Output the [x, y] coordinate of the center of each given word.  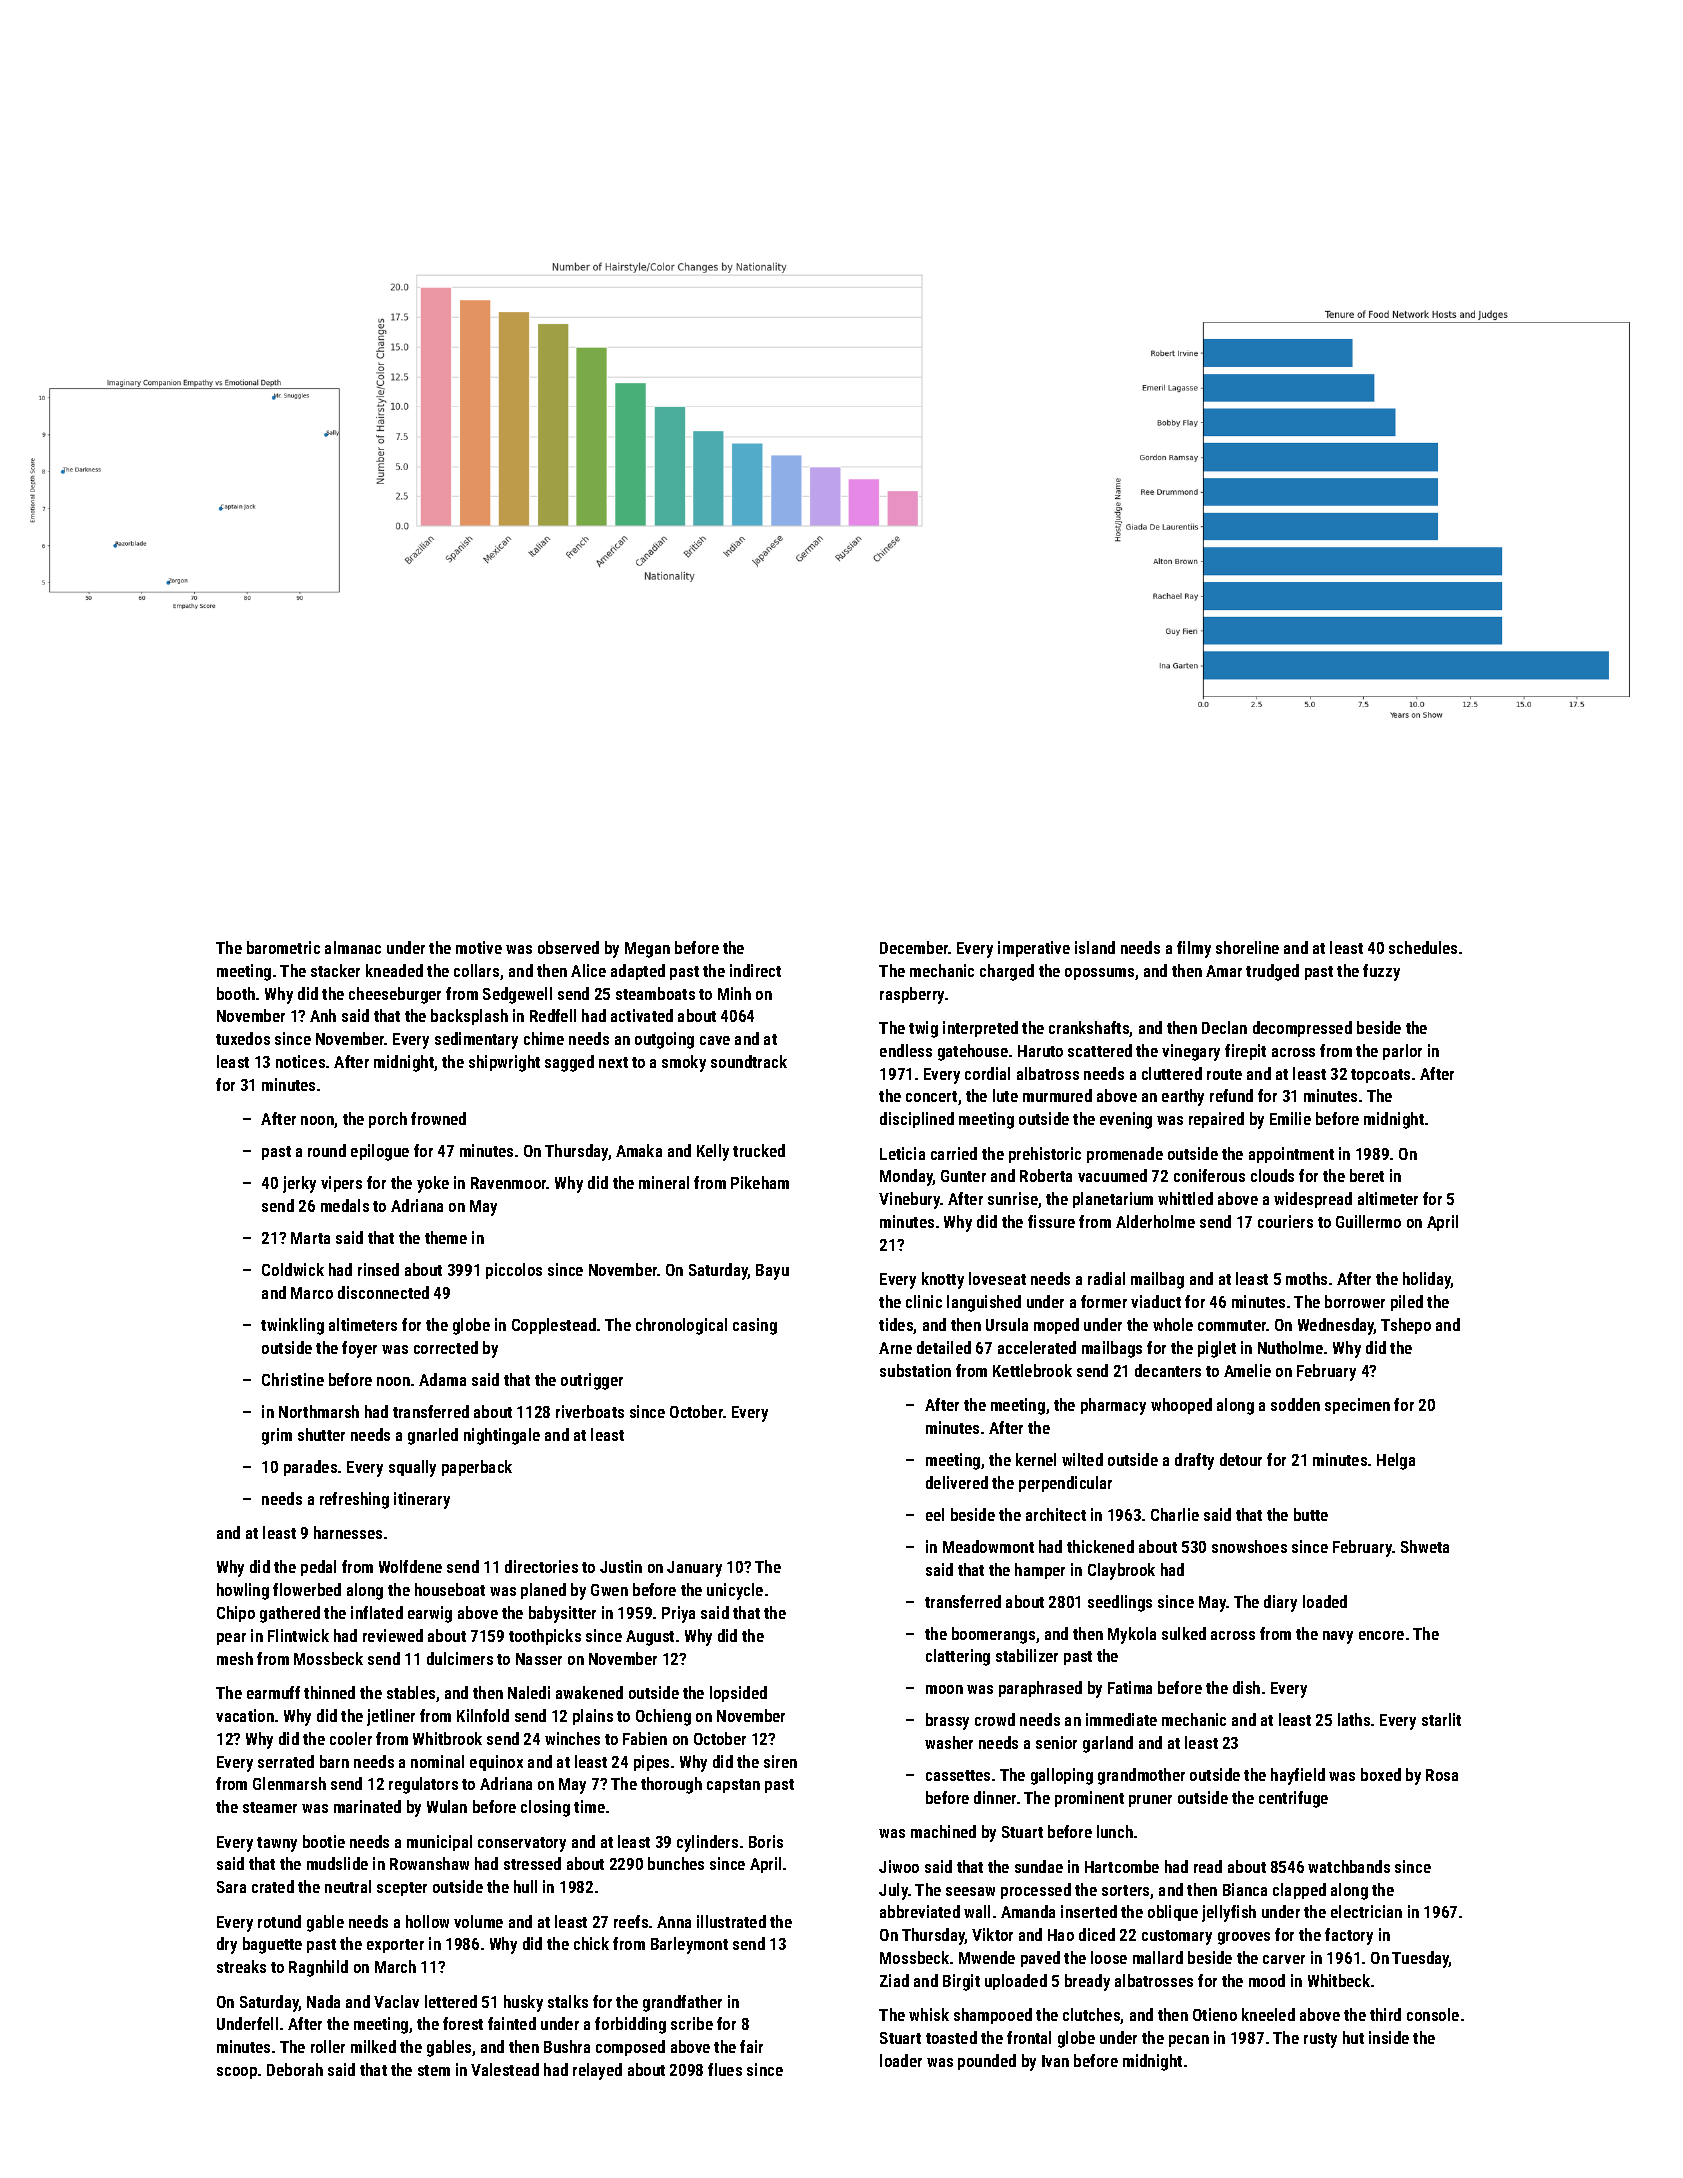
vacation [245, 1715]
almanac [353, 947]
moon [944, 1689]
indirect [755, 970]
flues [725, 2069]
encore [1381, 1635]
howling [243, 1591]
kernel [1036, 1459]
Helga [1396, 1461]
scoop [237, 2073]
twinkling [292, 1326]
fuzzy [1381, 972]
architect [1056, 1514]
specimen [1357, 1406]
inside [1389, 2037]
